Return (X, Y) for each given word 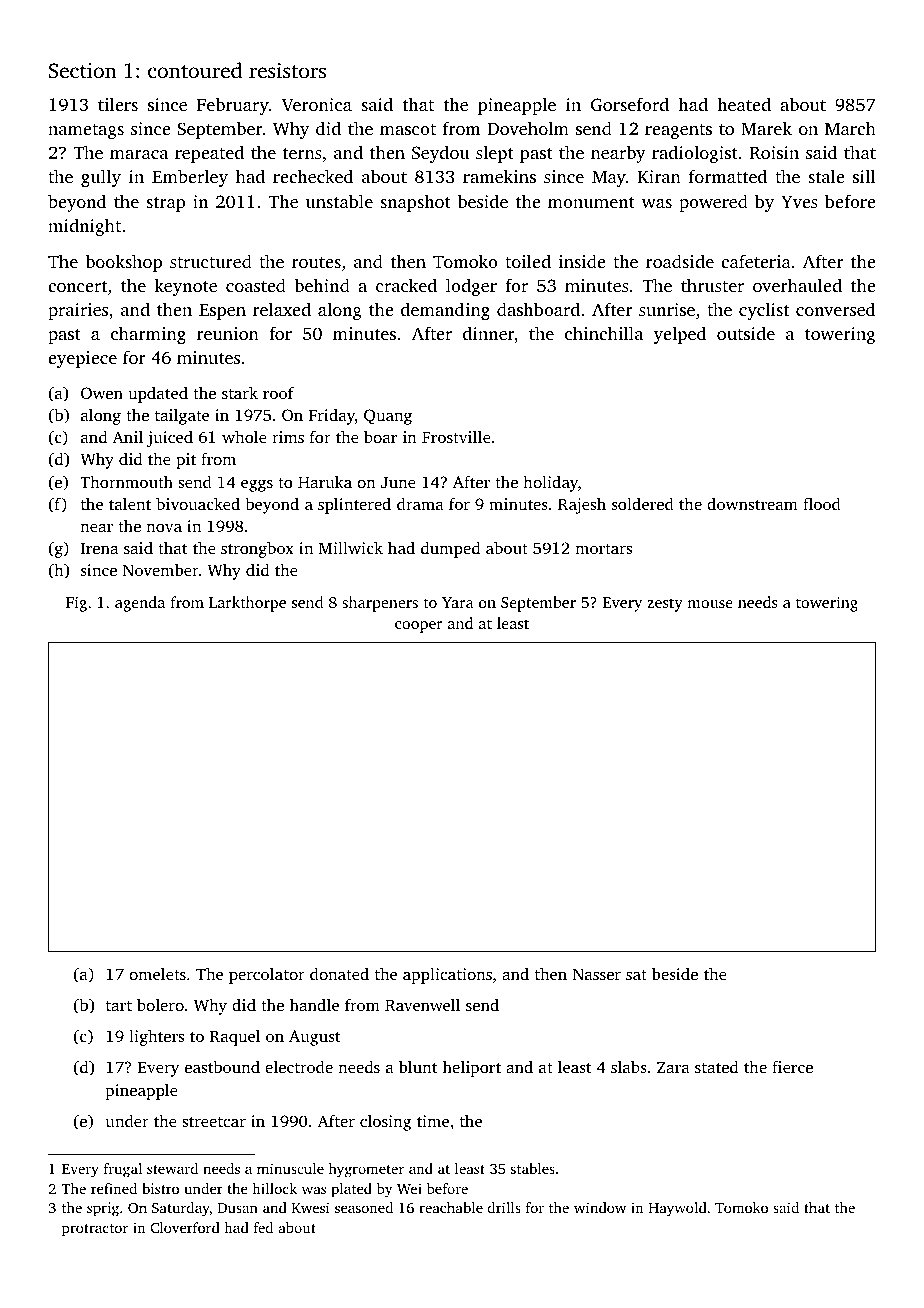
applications (447, 975)
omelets (157, 973)
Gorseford (630, 104)
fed (263, 1227)
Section (83, 71)
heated (744, 104)
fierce (792, 1066)
